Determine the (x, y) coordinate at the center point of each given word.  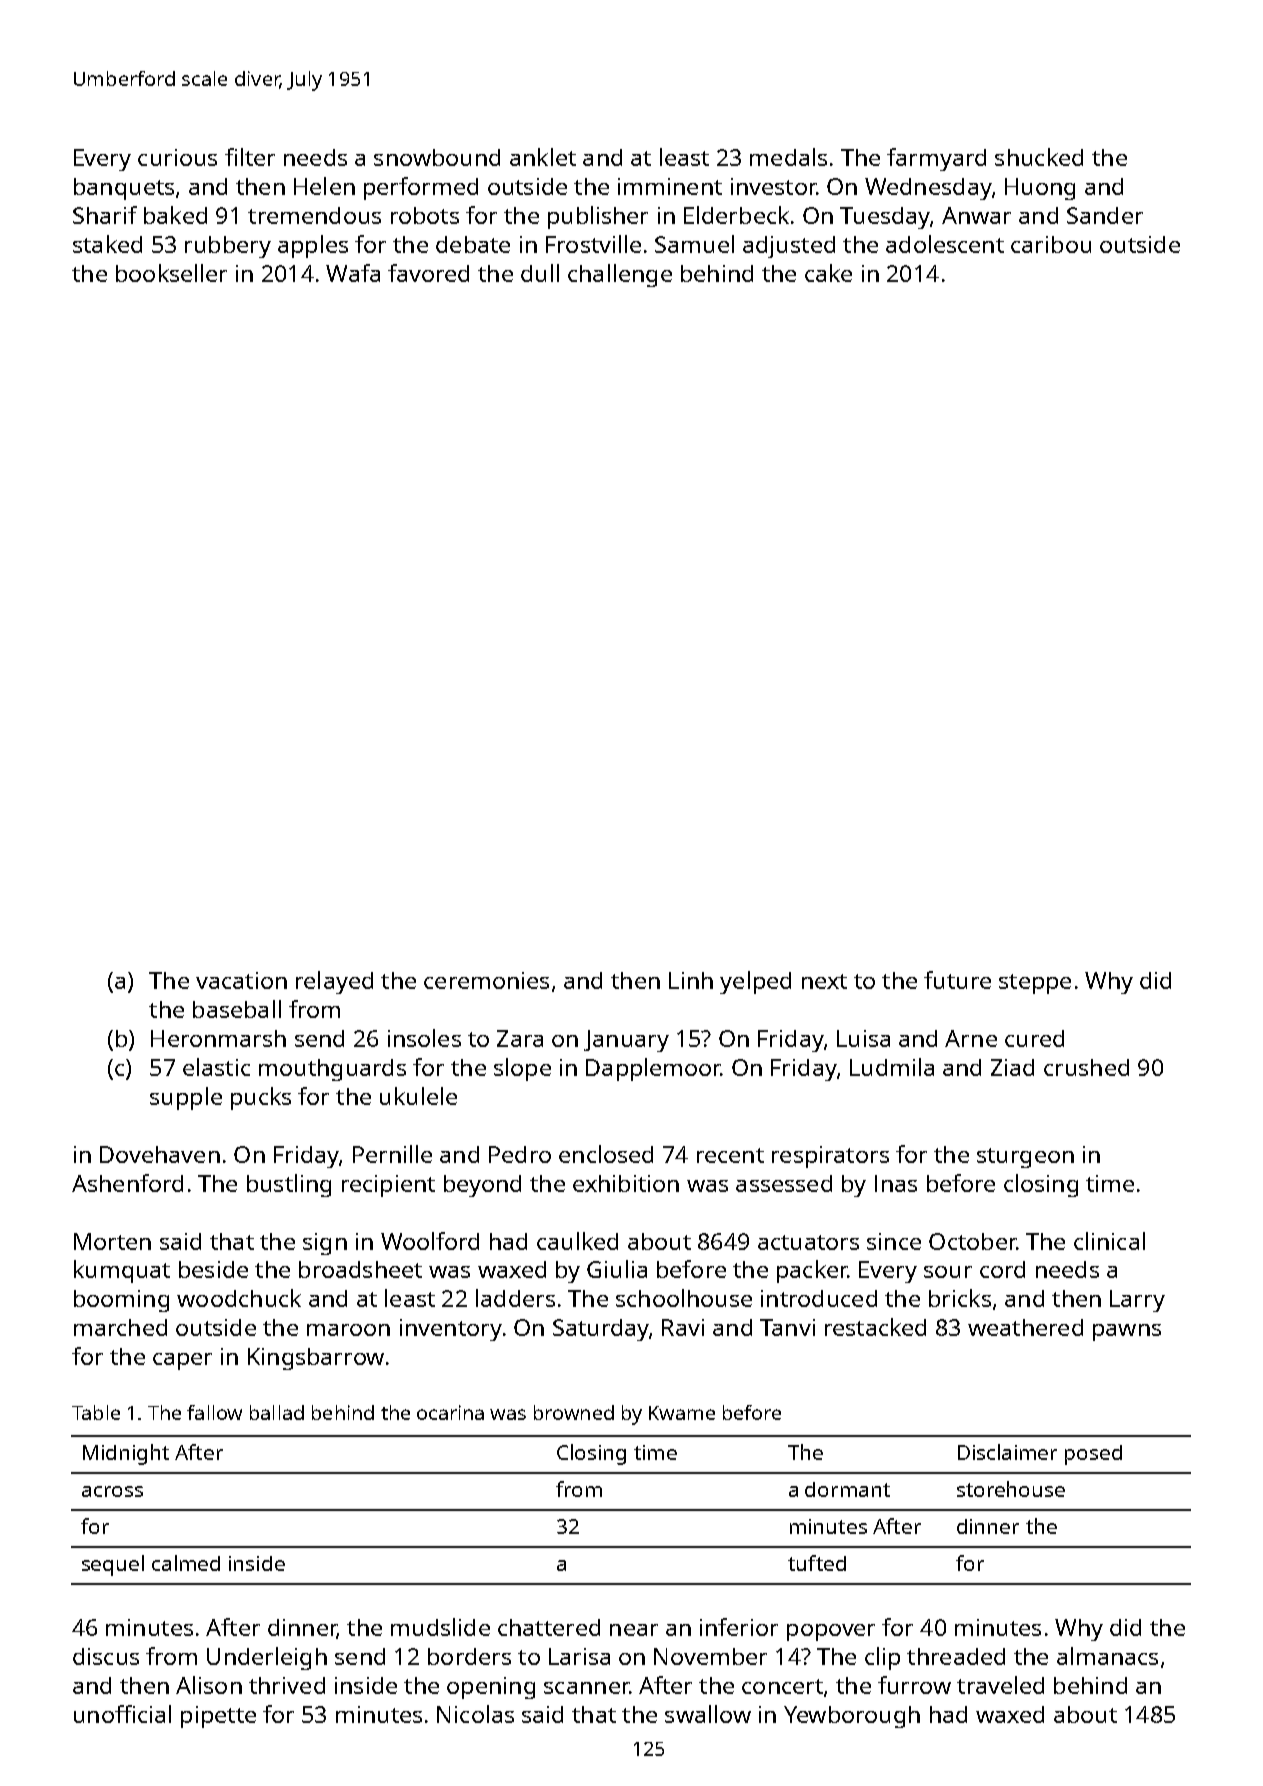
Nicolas (475, 1714)
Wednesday (928, 189)
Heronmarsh (218, 1038)
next (824, 981)
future (957, 980)
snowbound (437, 157)
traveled (1000, 1685)
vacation (241, 980)
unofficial (122, 1714)
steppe (1035, 984)
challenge (620, 275)
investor (773, 186)
